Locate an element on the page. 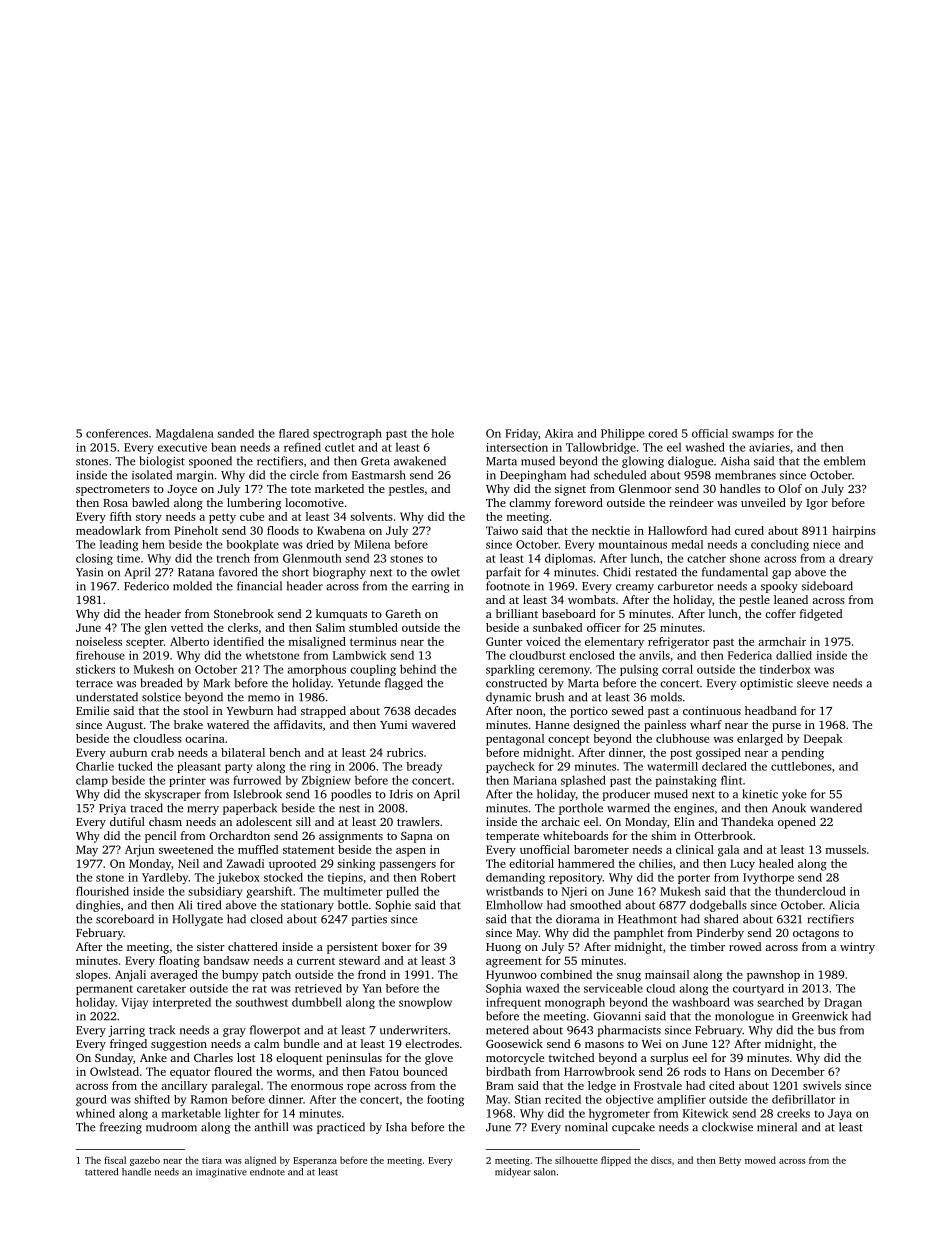 Image resolution: width=952 pixels, height=1233 pixels. Deepak is located at coordinates (823, 740).
